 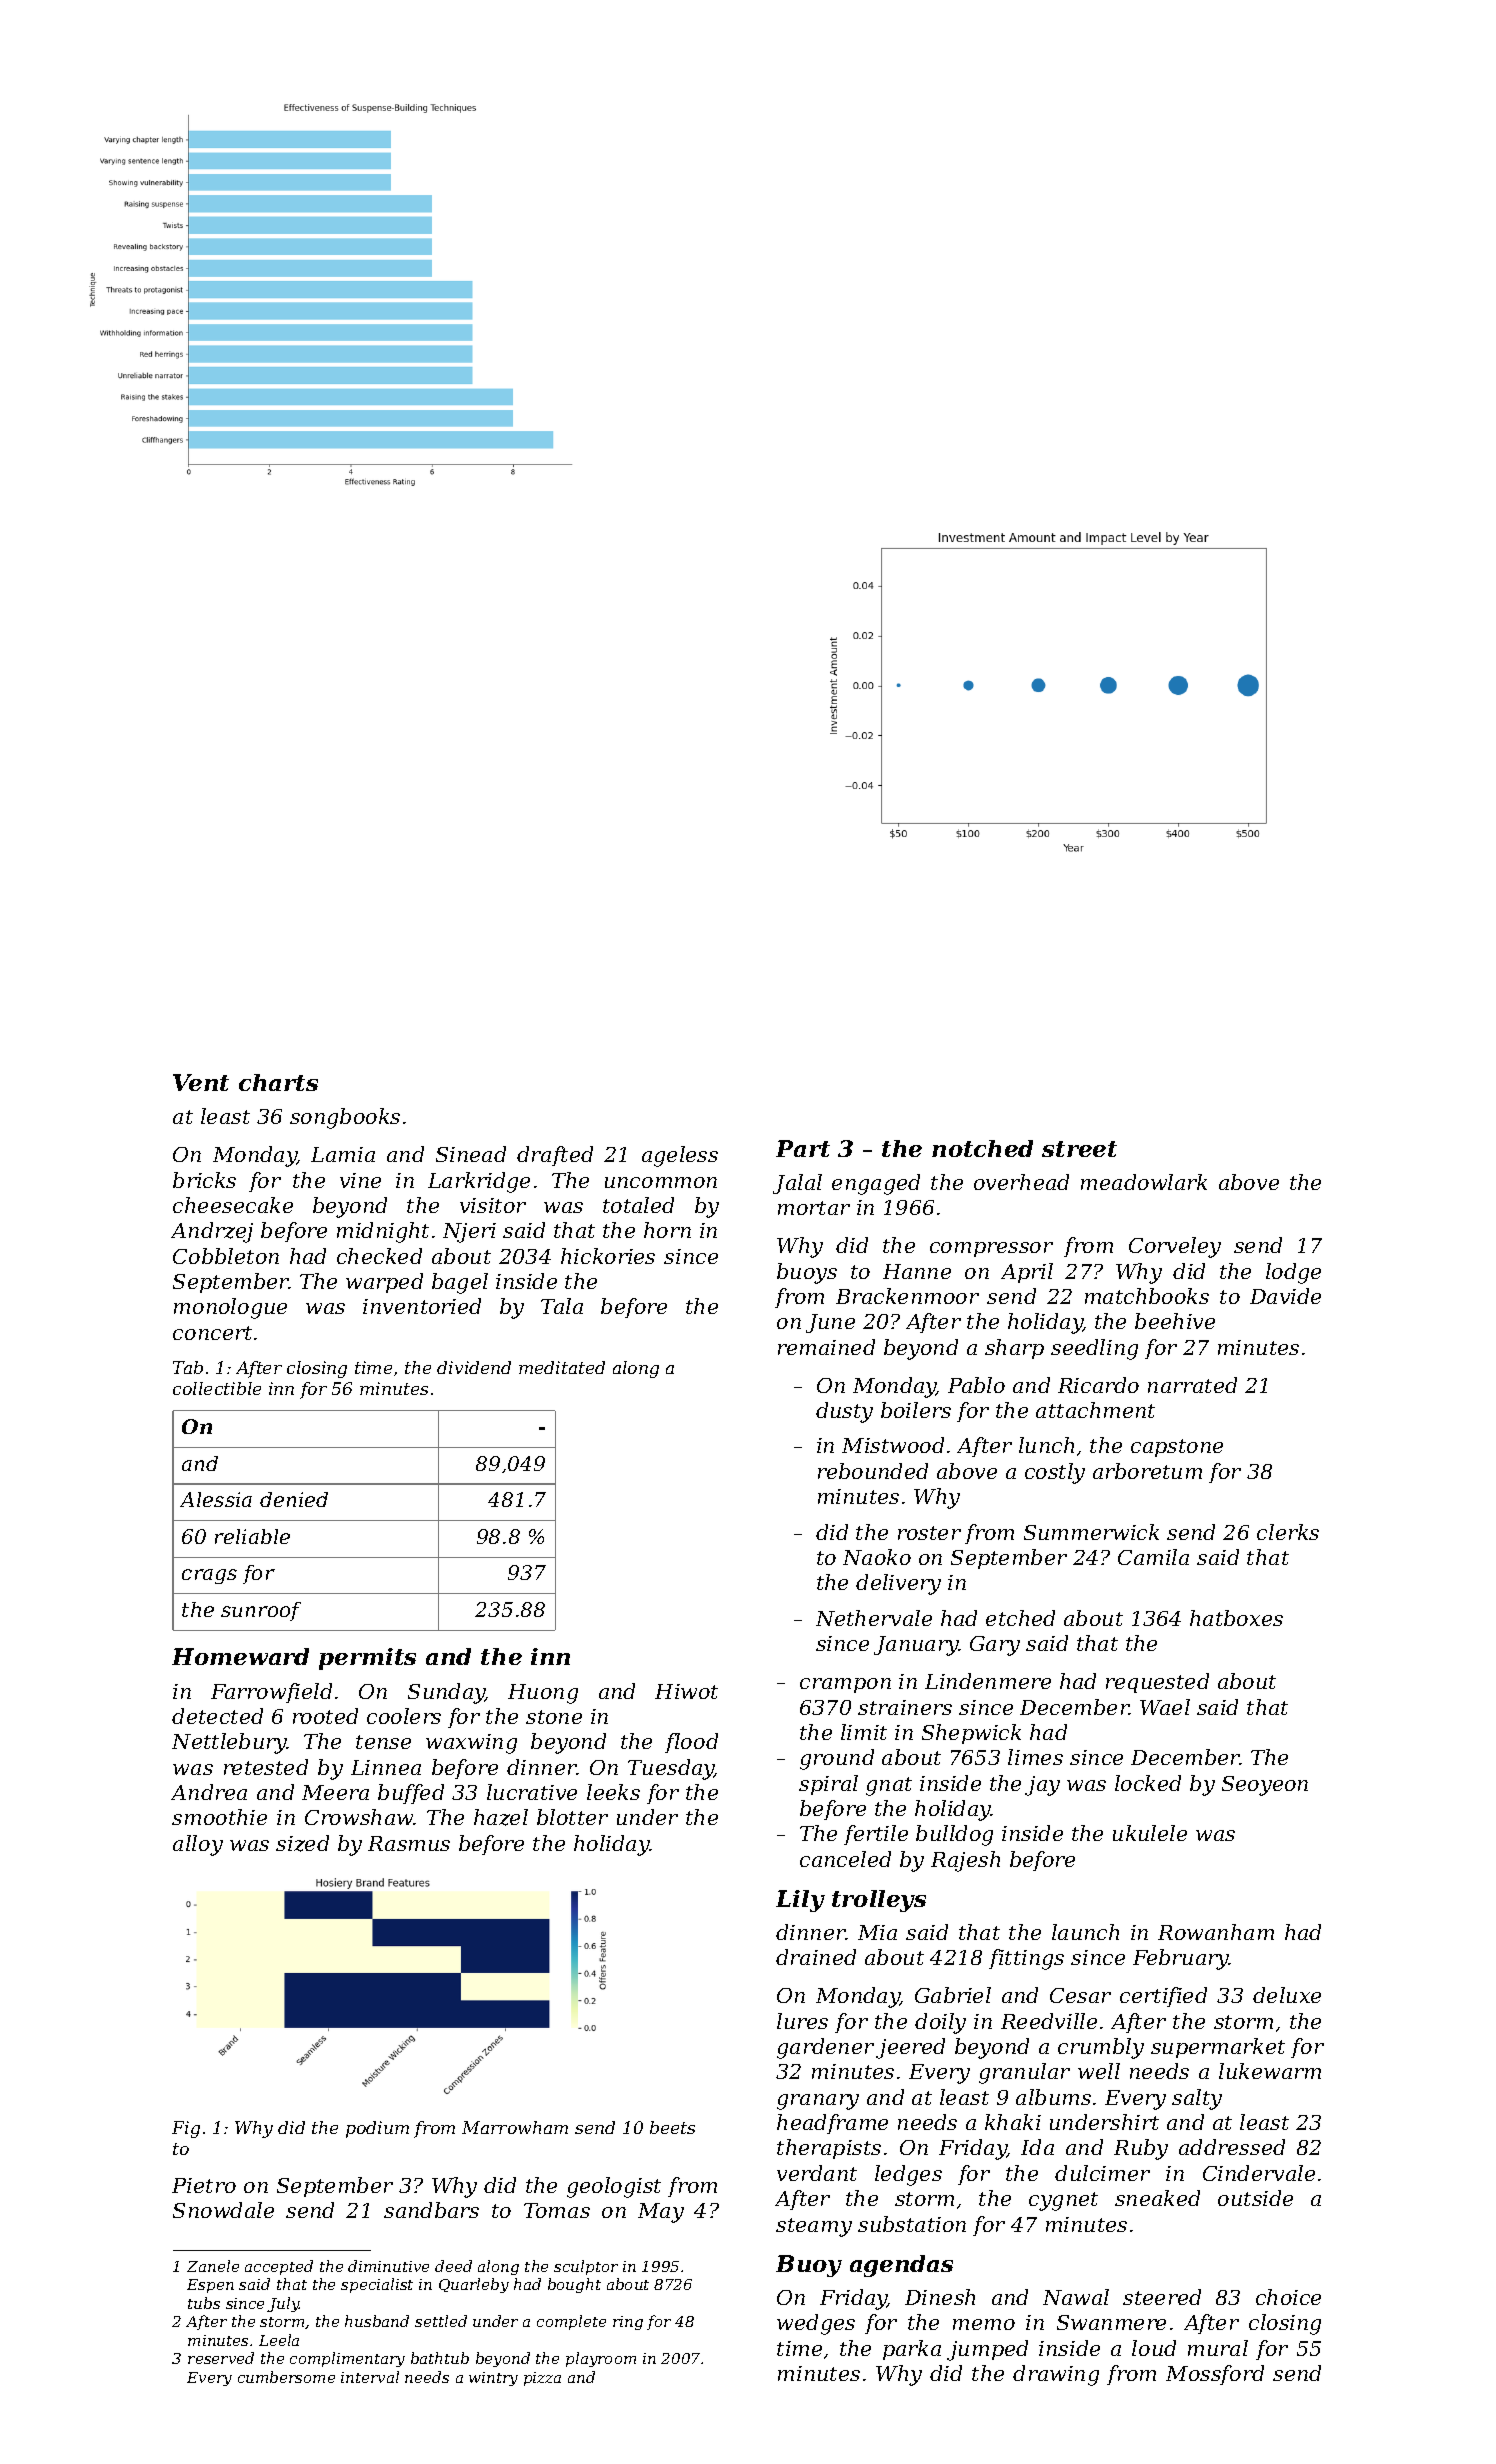 I want to click on street, so click(x=1079, y=1149).
